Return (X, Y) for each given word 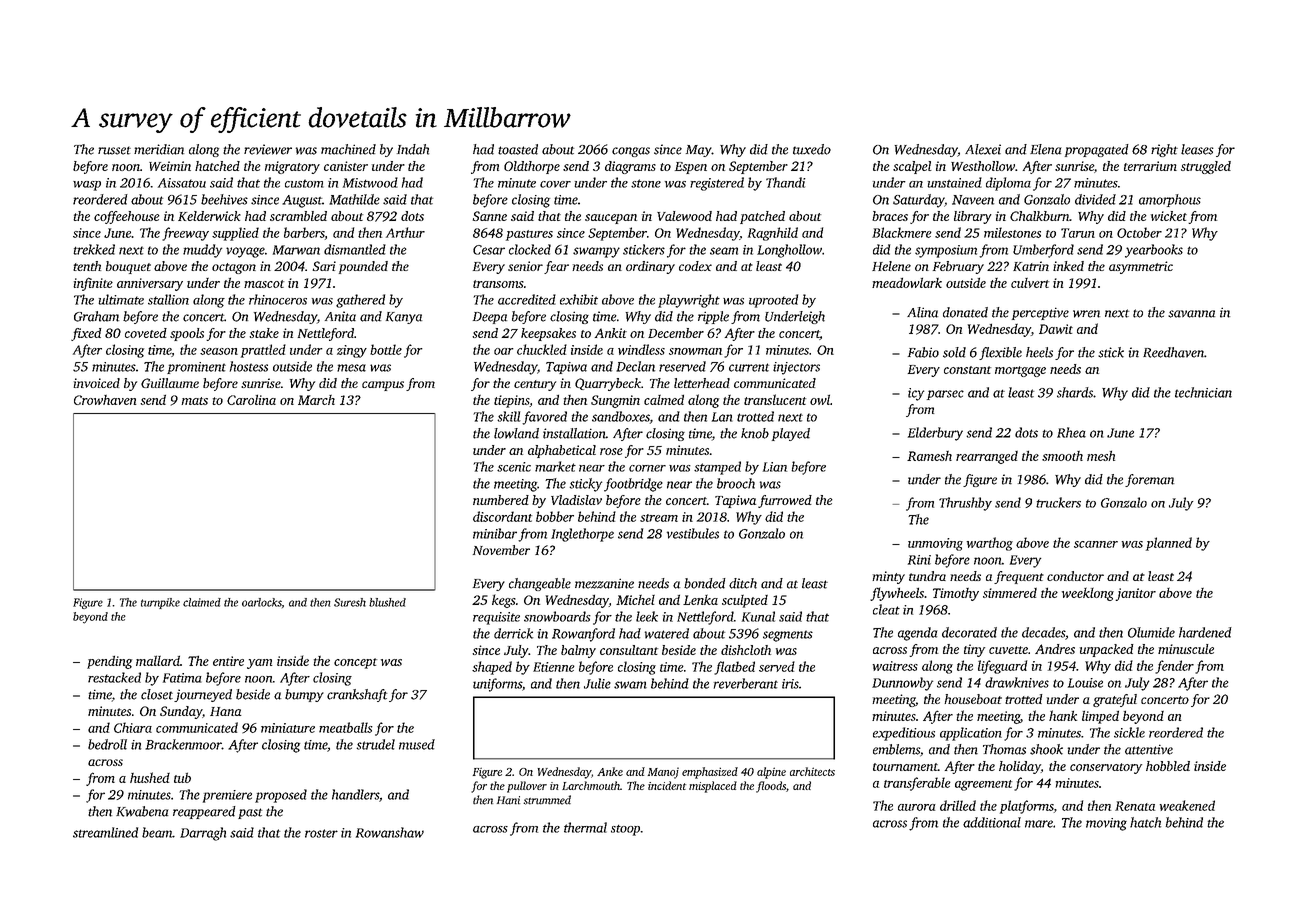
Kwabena (142, 811)
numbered (501, 500)
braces (890, 216)
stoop (625, 830)
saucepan (611, 219)
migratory (292, 167)
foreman (1149, 480)
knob (755, 433)
